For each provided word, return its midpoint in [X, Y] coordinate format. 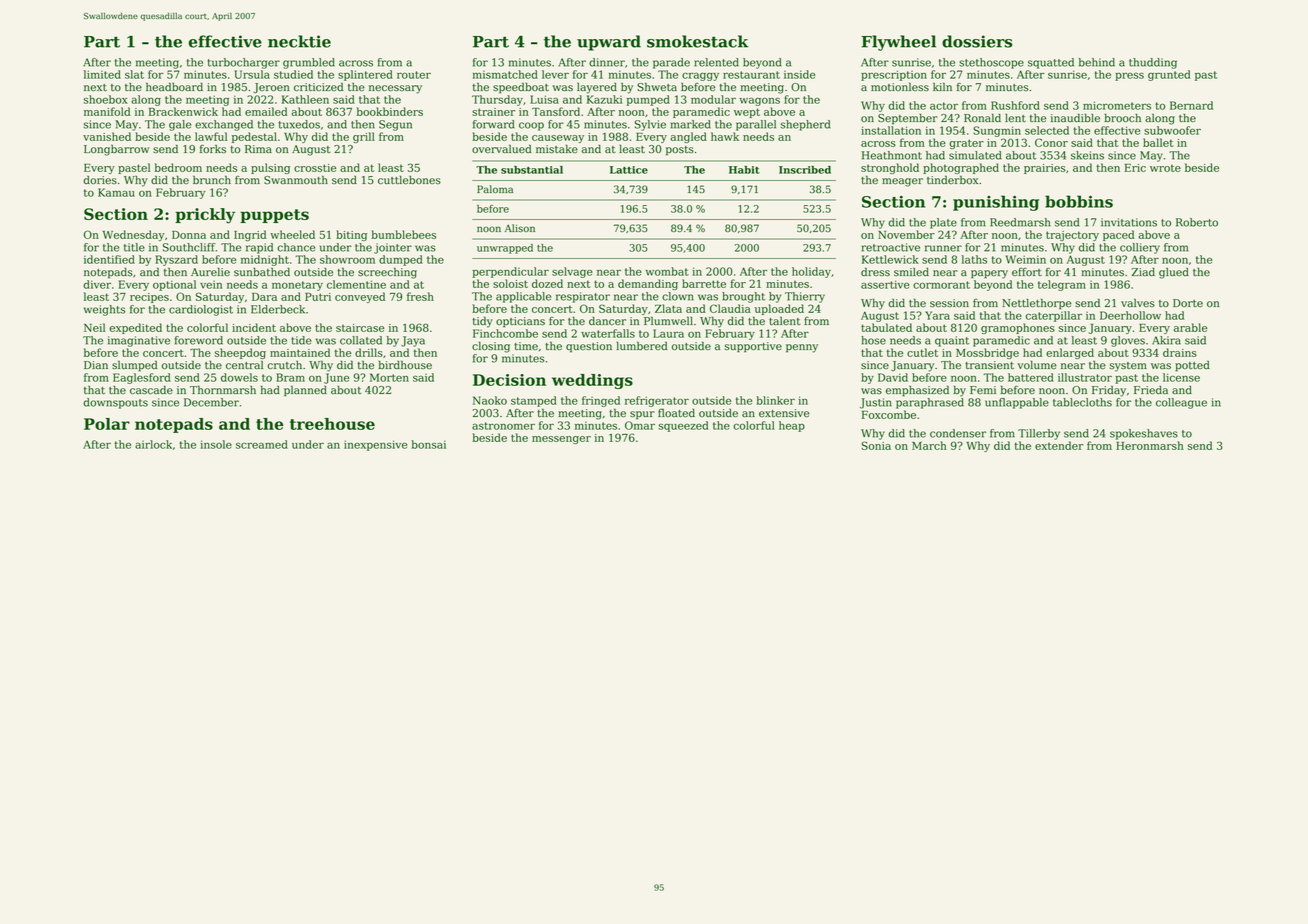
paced [1119, 235]
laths [974, 259]
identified [109, 259]
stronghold [890, 168]
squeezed [683, 426]
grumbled [309, 63]
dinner [607, 62]
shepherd [805, 125]
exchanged [224, 125]
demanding [648, 284]
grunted [1169, 75]
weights [104, 310]
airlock [153, 444]
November [906, 234]
